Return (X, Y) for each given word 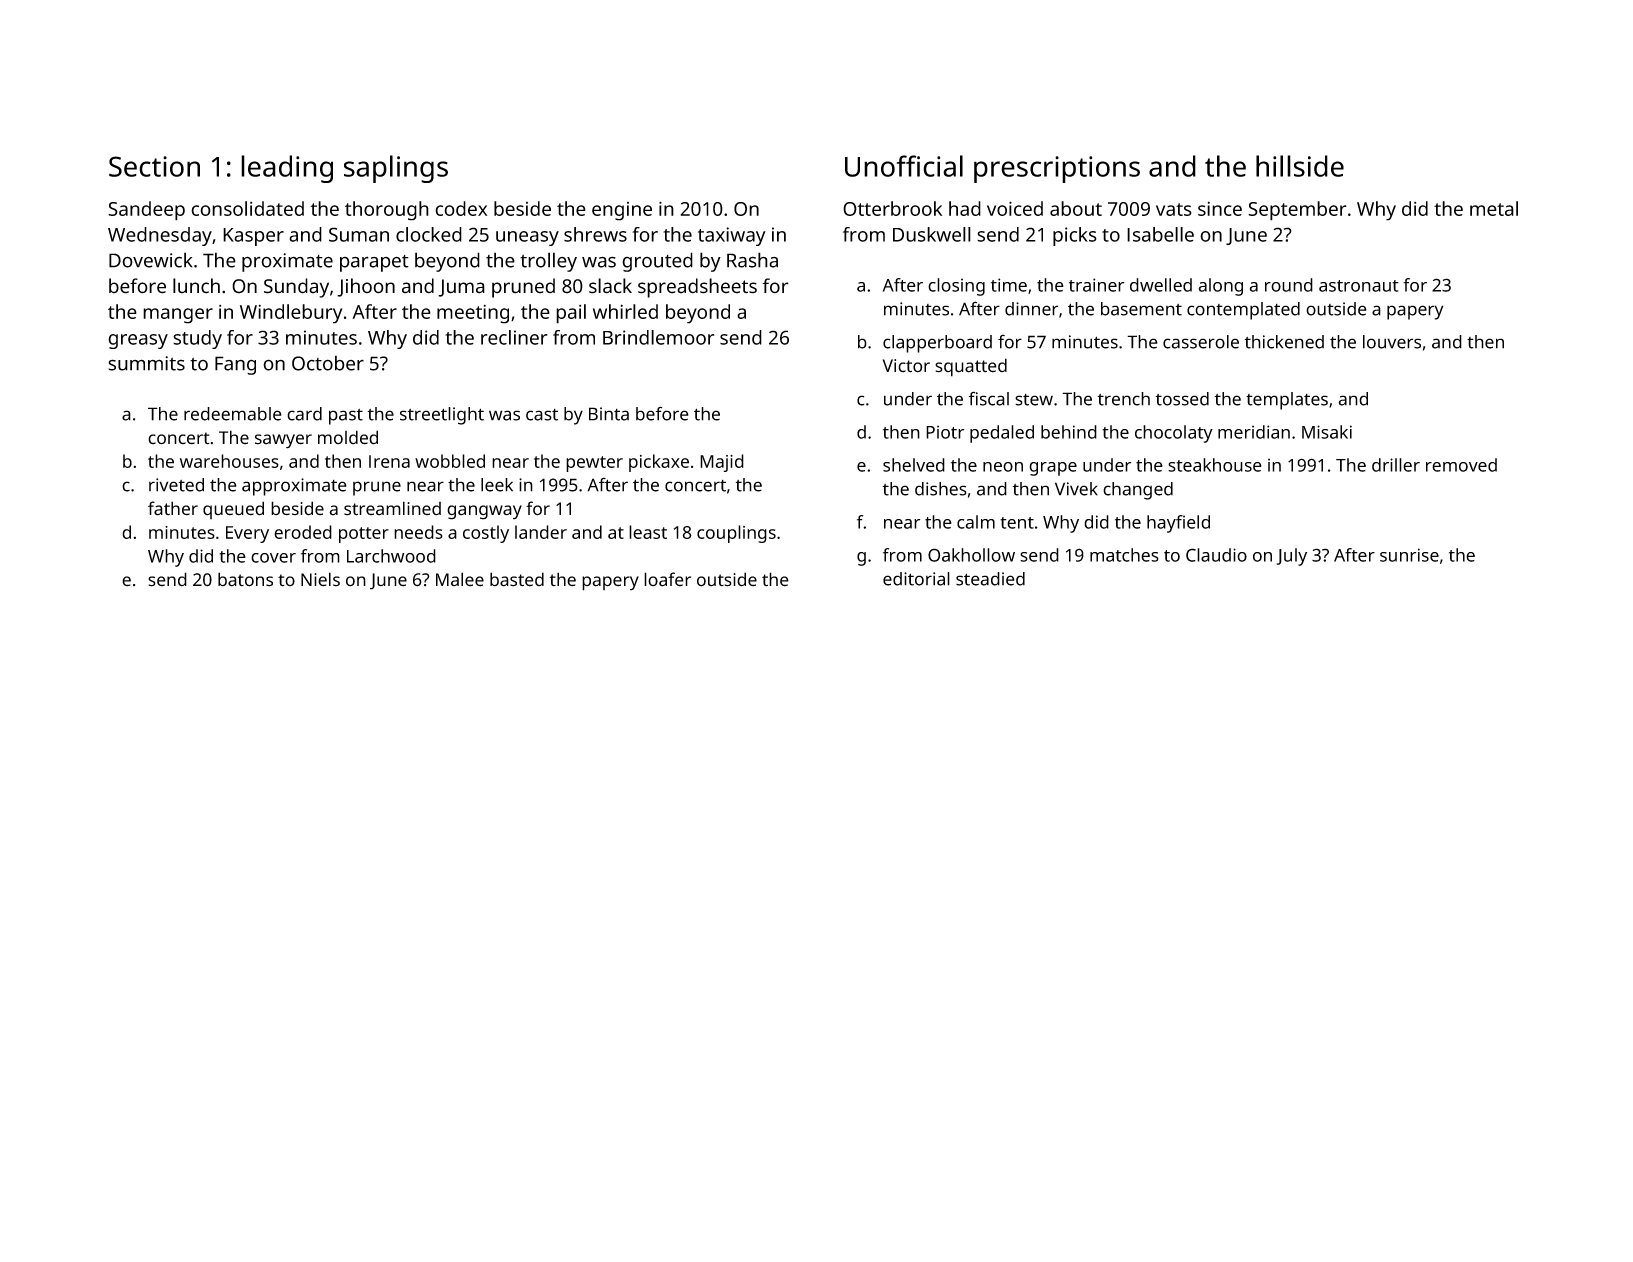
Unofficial (904, 166)
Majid (722, 463)
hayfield (1178, 524)
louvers (1392, 342)
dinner (1031, 309)
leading (287, 169)
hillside (1300, 166)
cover (273, 558)
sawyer (283, 441)
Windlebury (291, 314)
